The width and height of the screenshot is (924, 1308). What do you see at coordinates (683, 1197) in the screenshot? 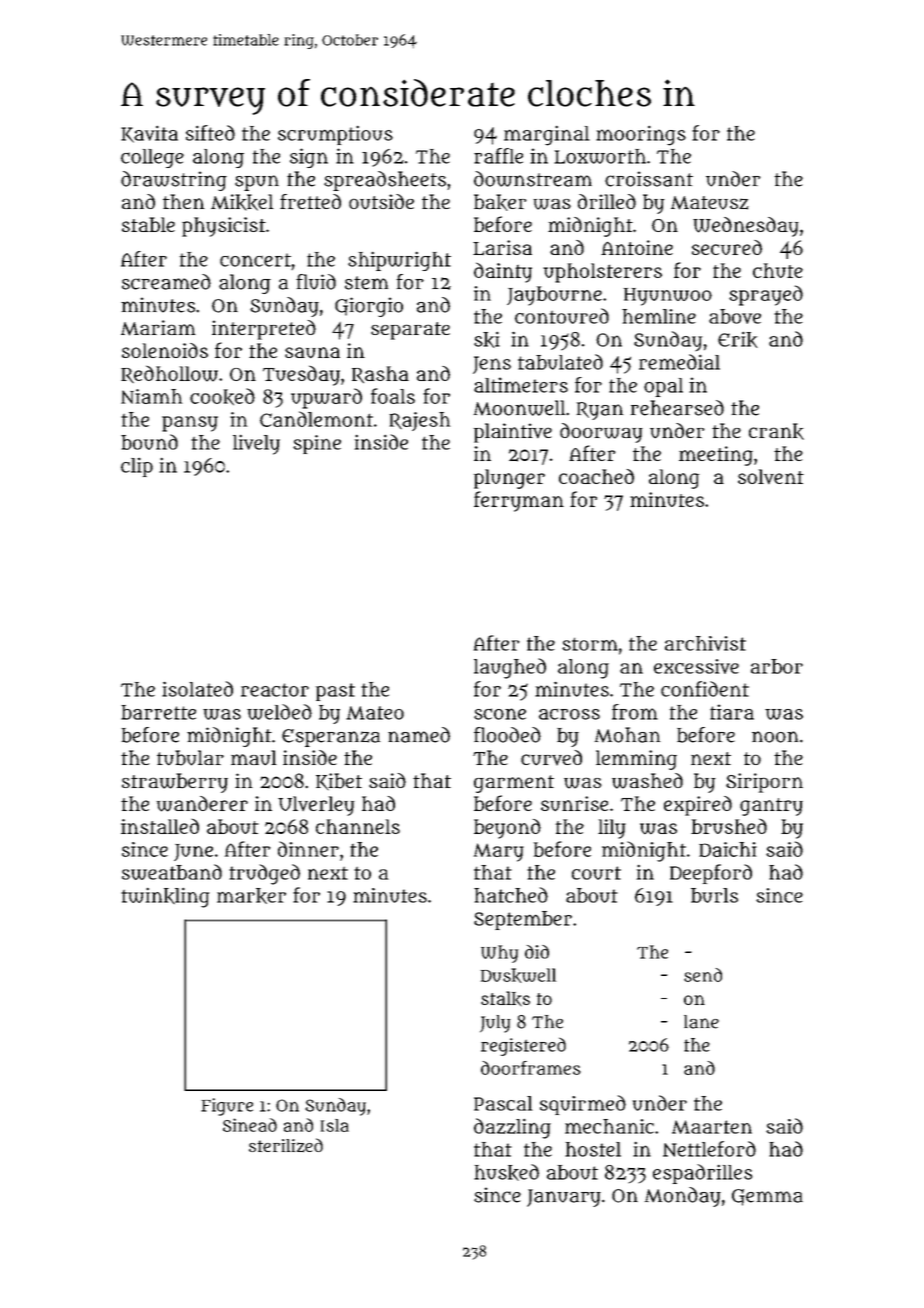
I see `Monday` at bounding box center [683, 1197].
